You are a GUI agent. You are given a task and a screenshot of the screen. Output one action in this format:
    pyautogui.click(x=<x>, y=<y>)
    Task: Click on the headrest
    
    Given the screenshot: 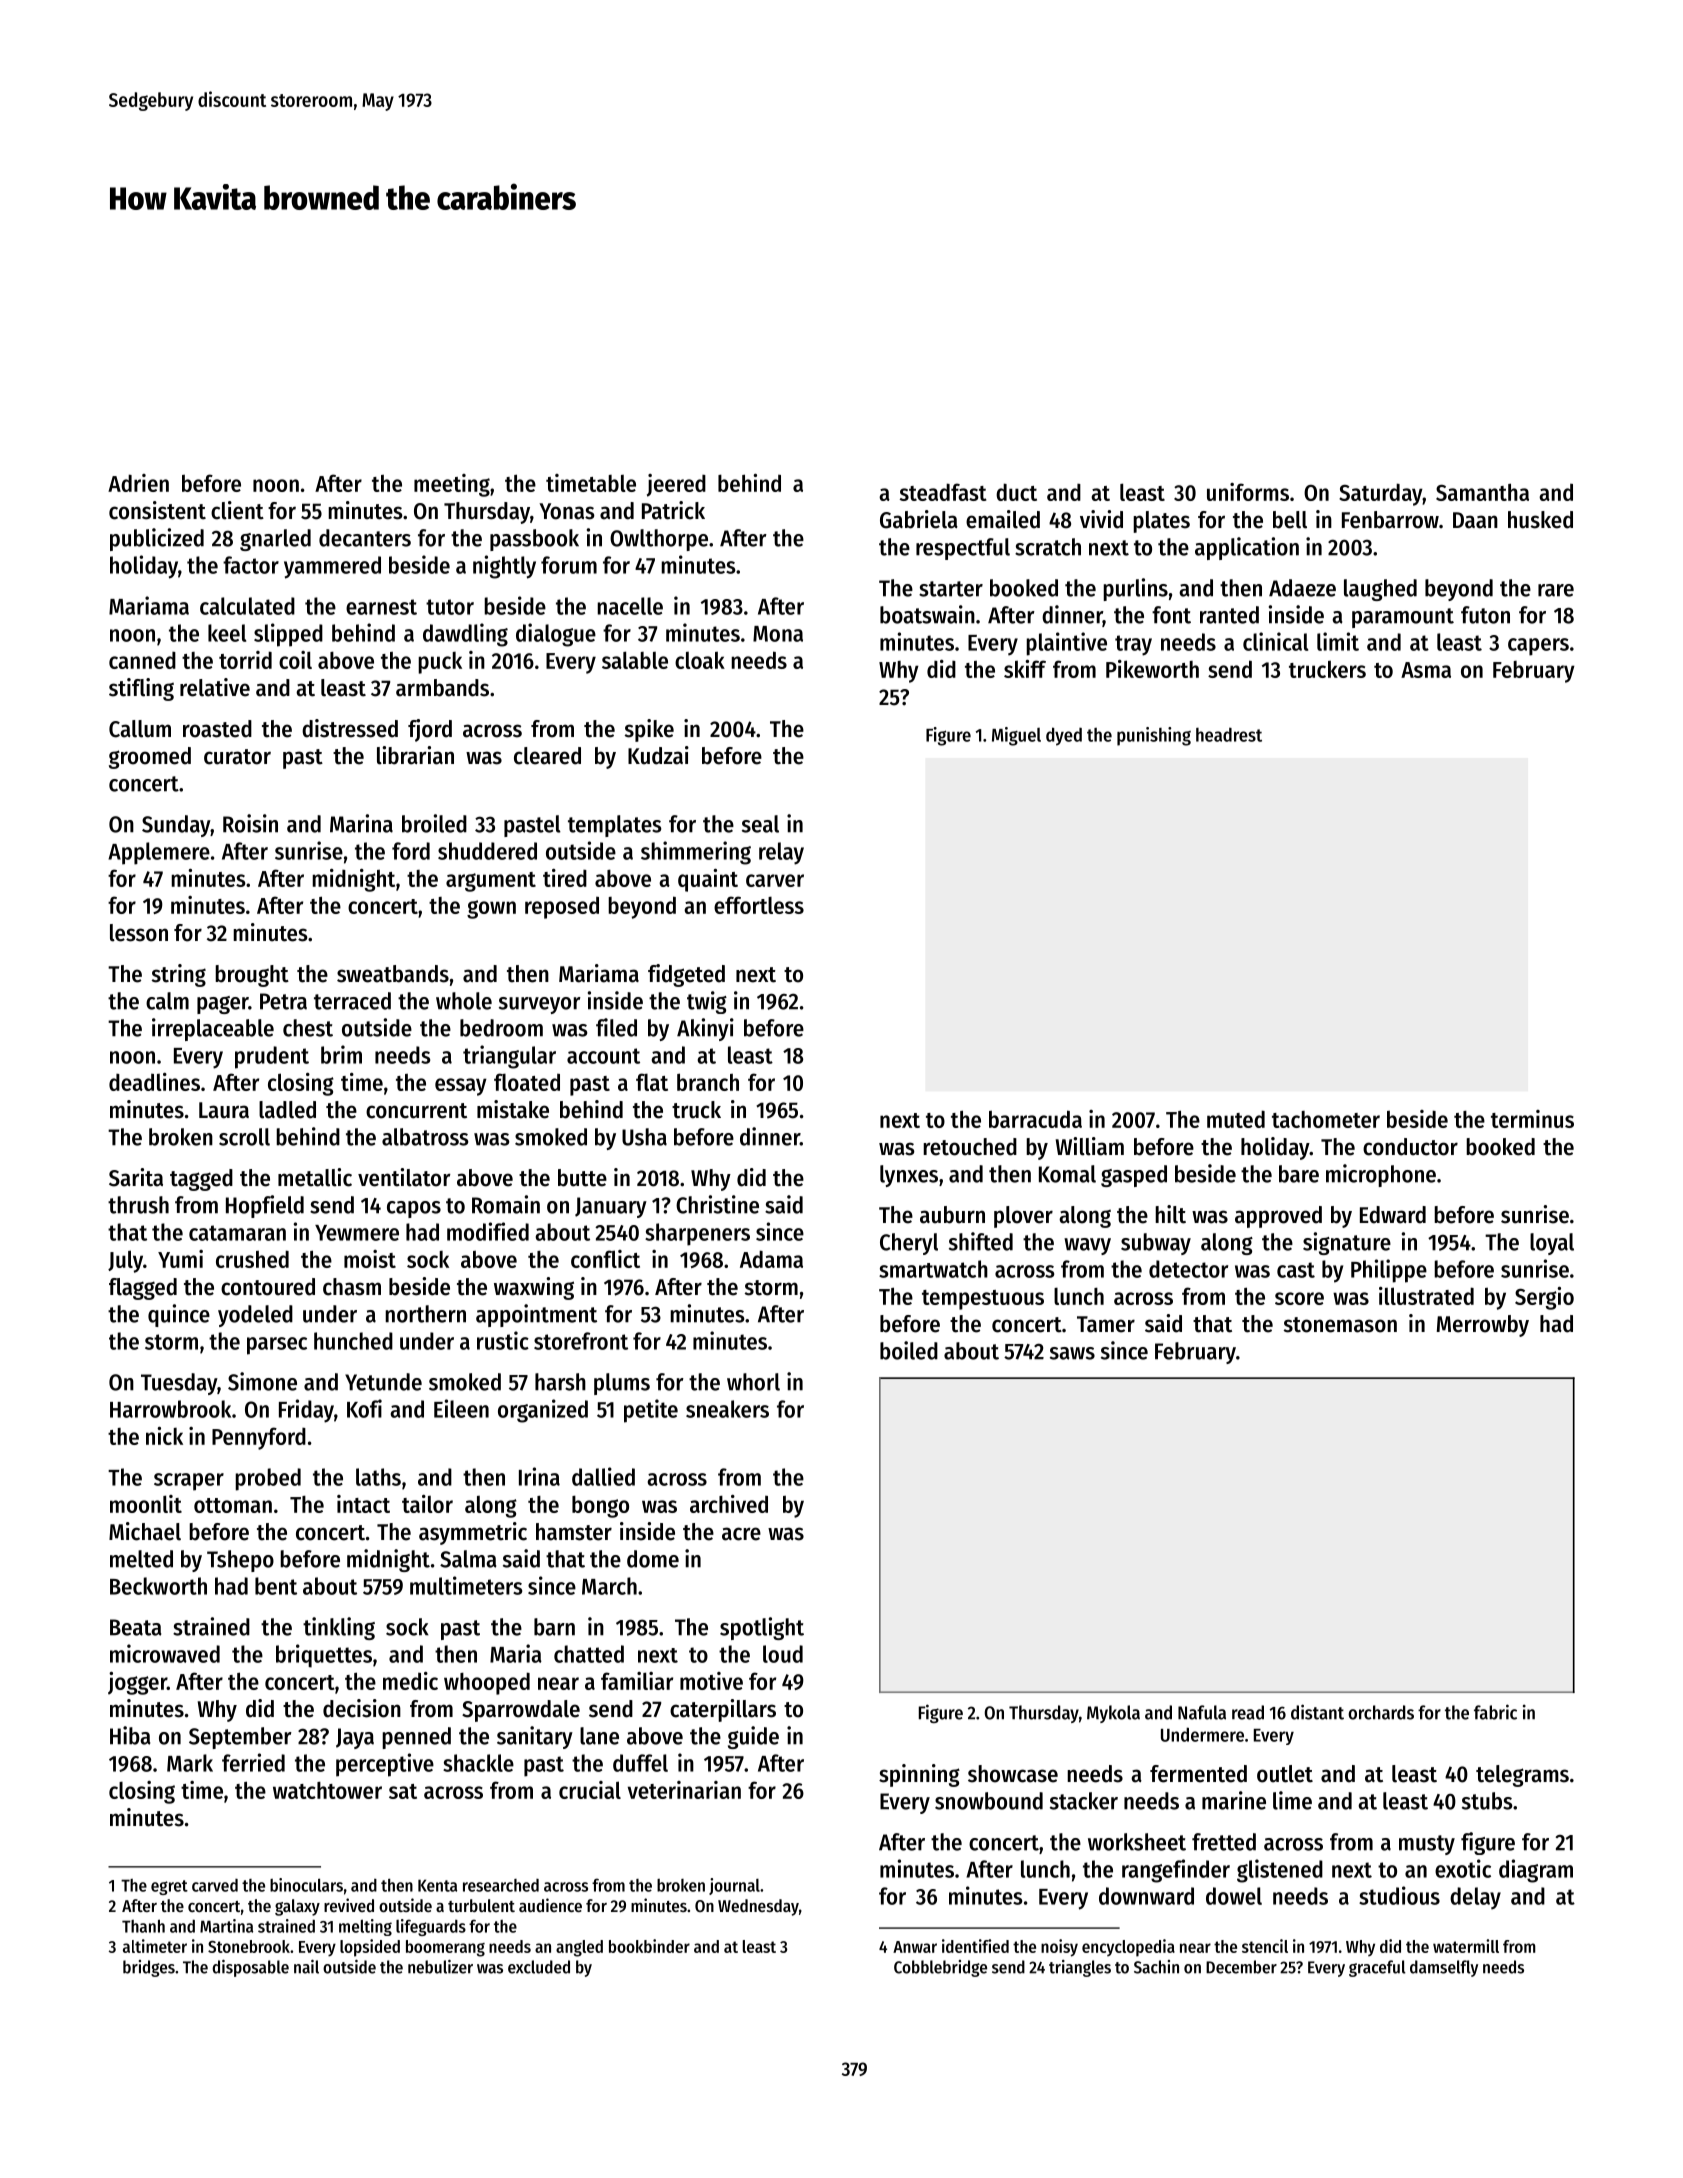 What is the action you would take?
    pyautogui.click(x=1229, y=734)
